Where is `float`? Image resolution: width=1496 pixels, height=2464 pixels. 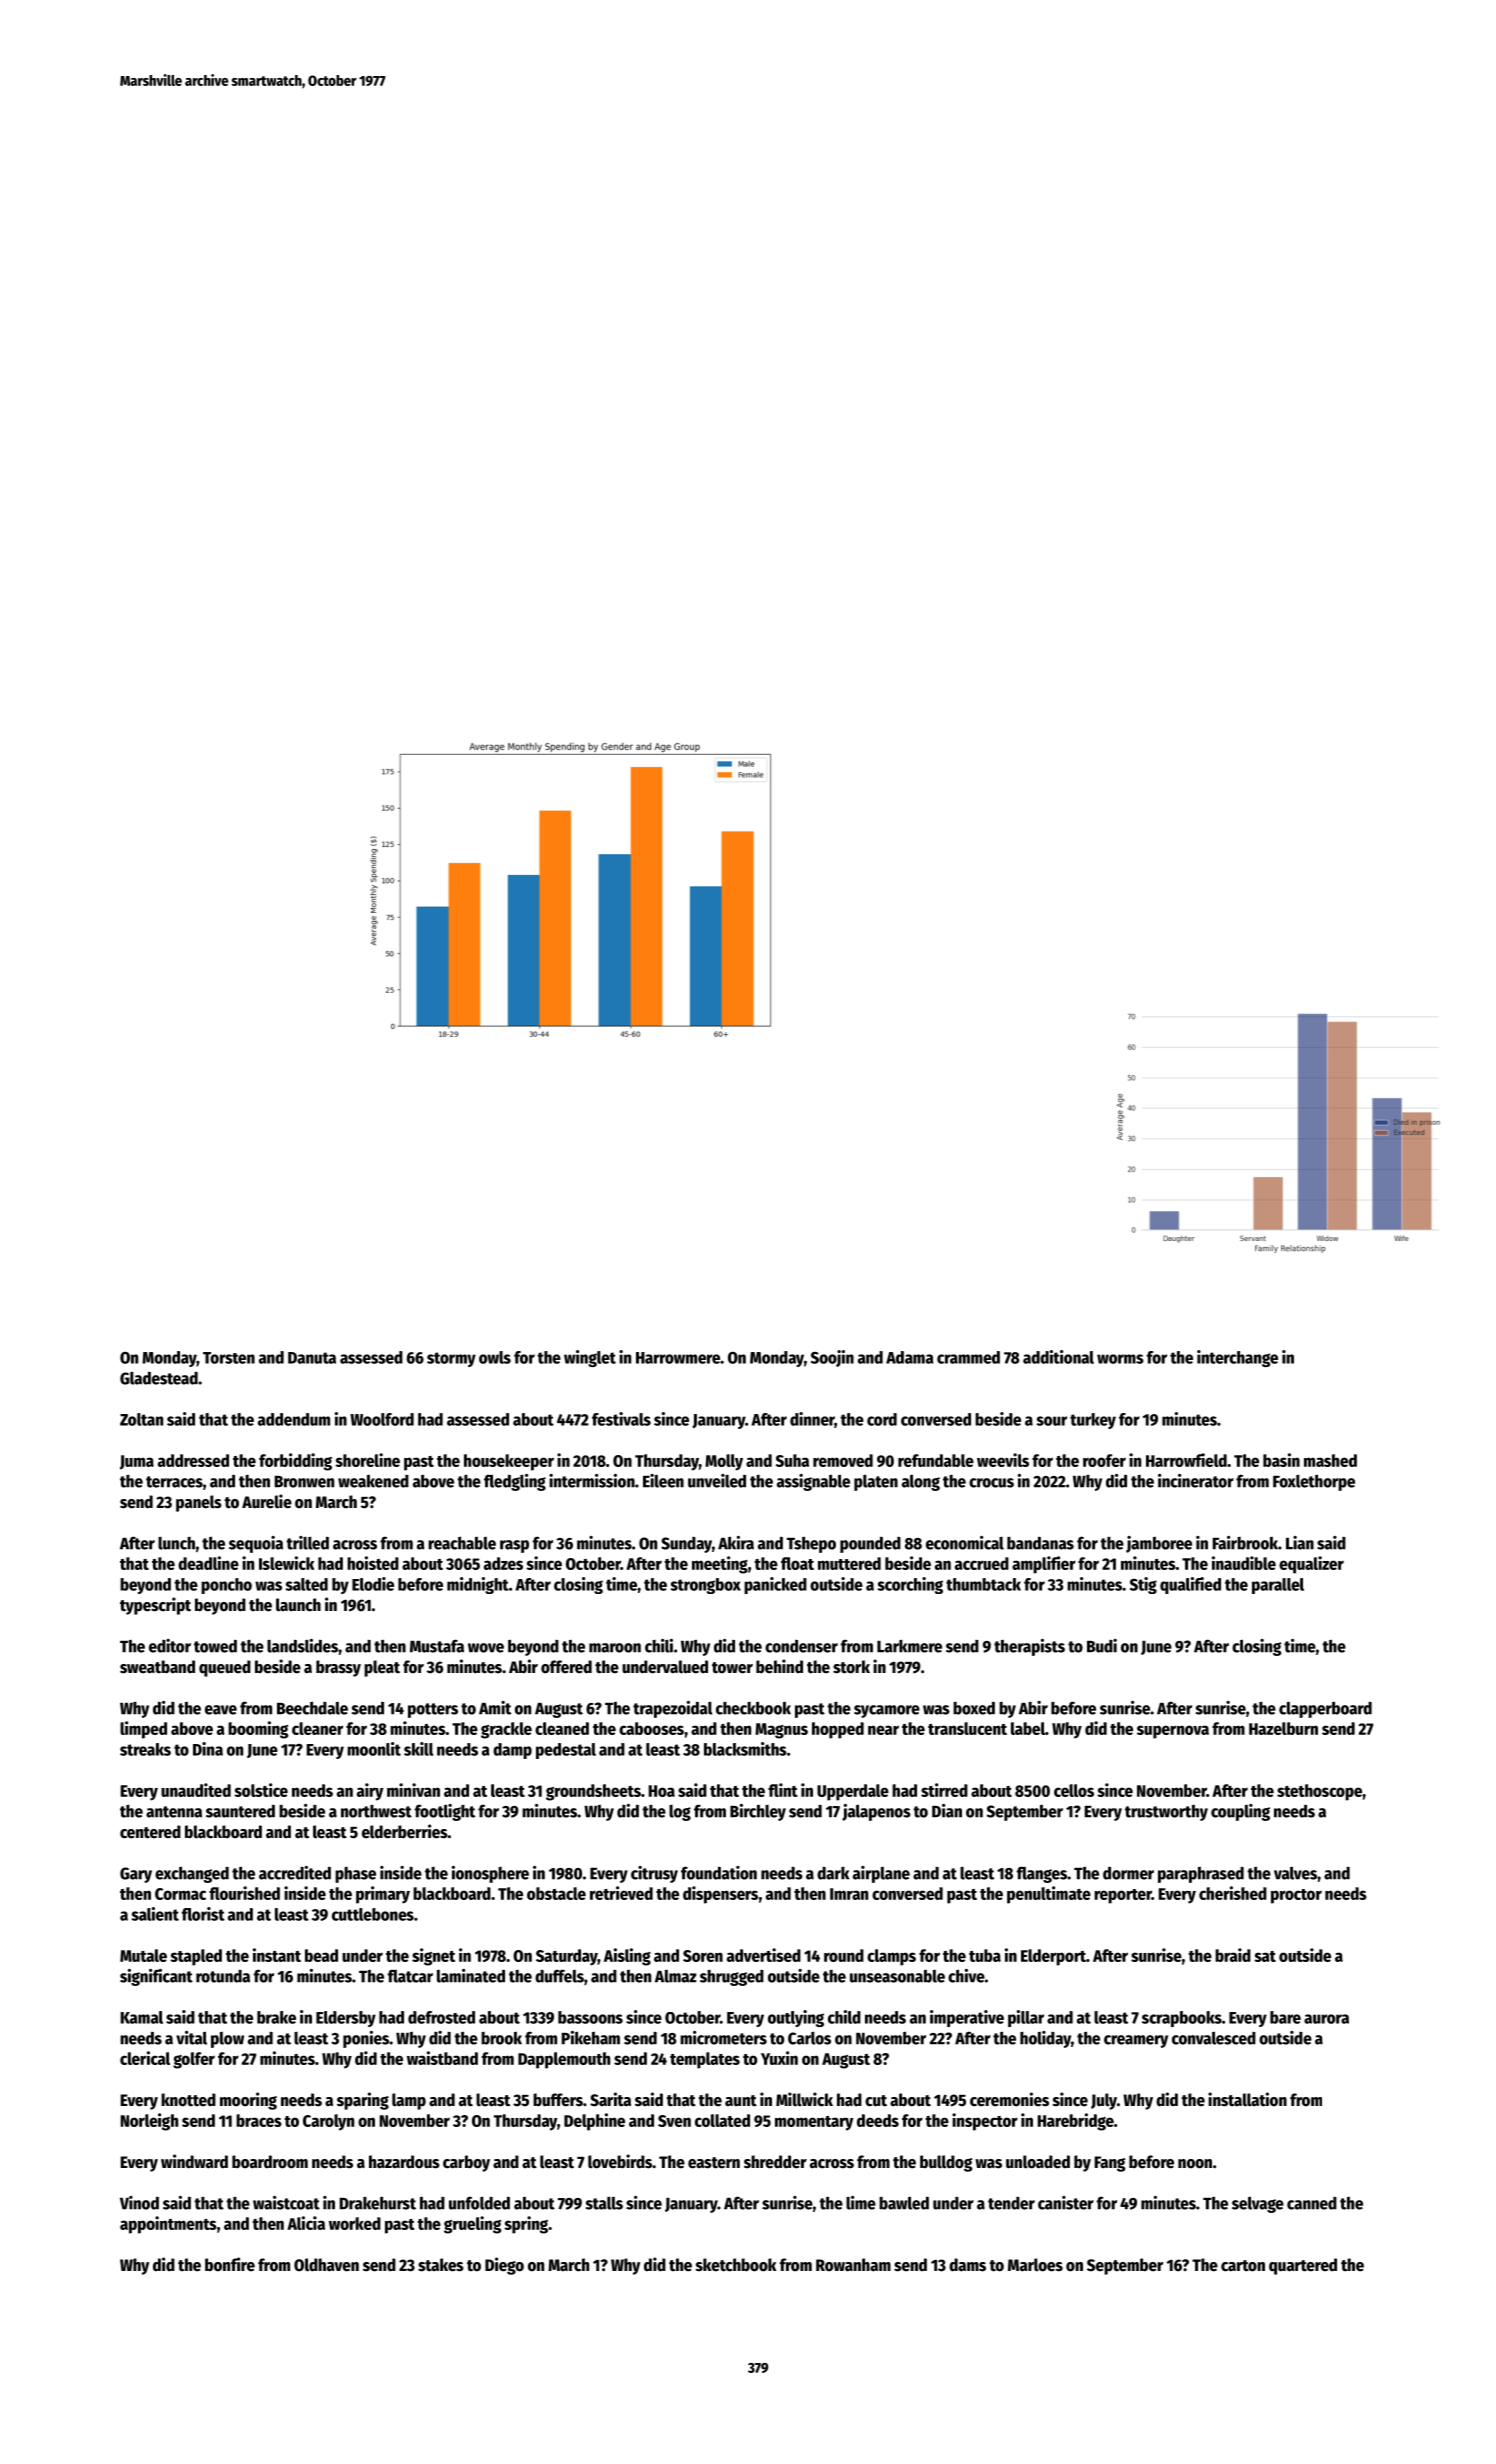 float is located at coordinates (797, 1563).
